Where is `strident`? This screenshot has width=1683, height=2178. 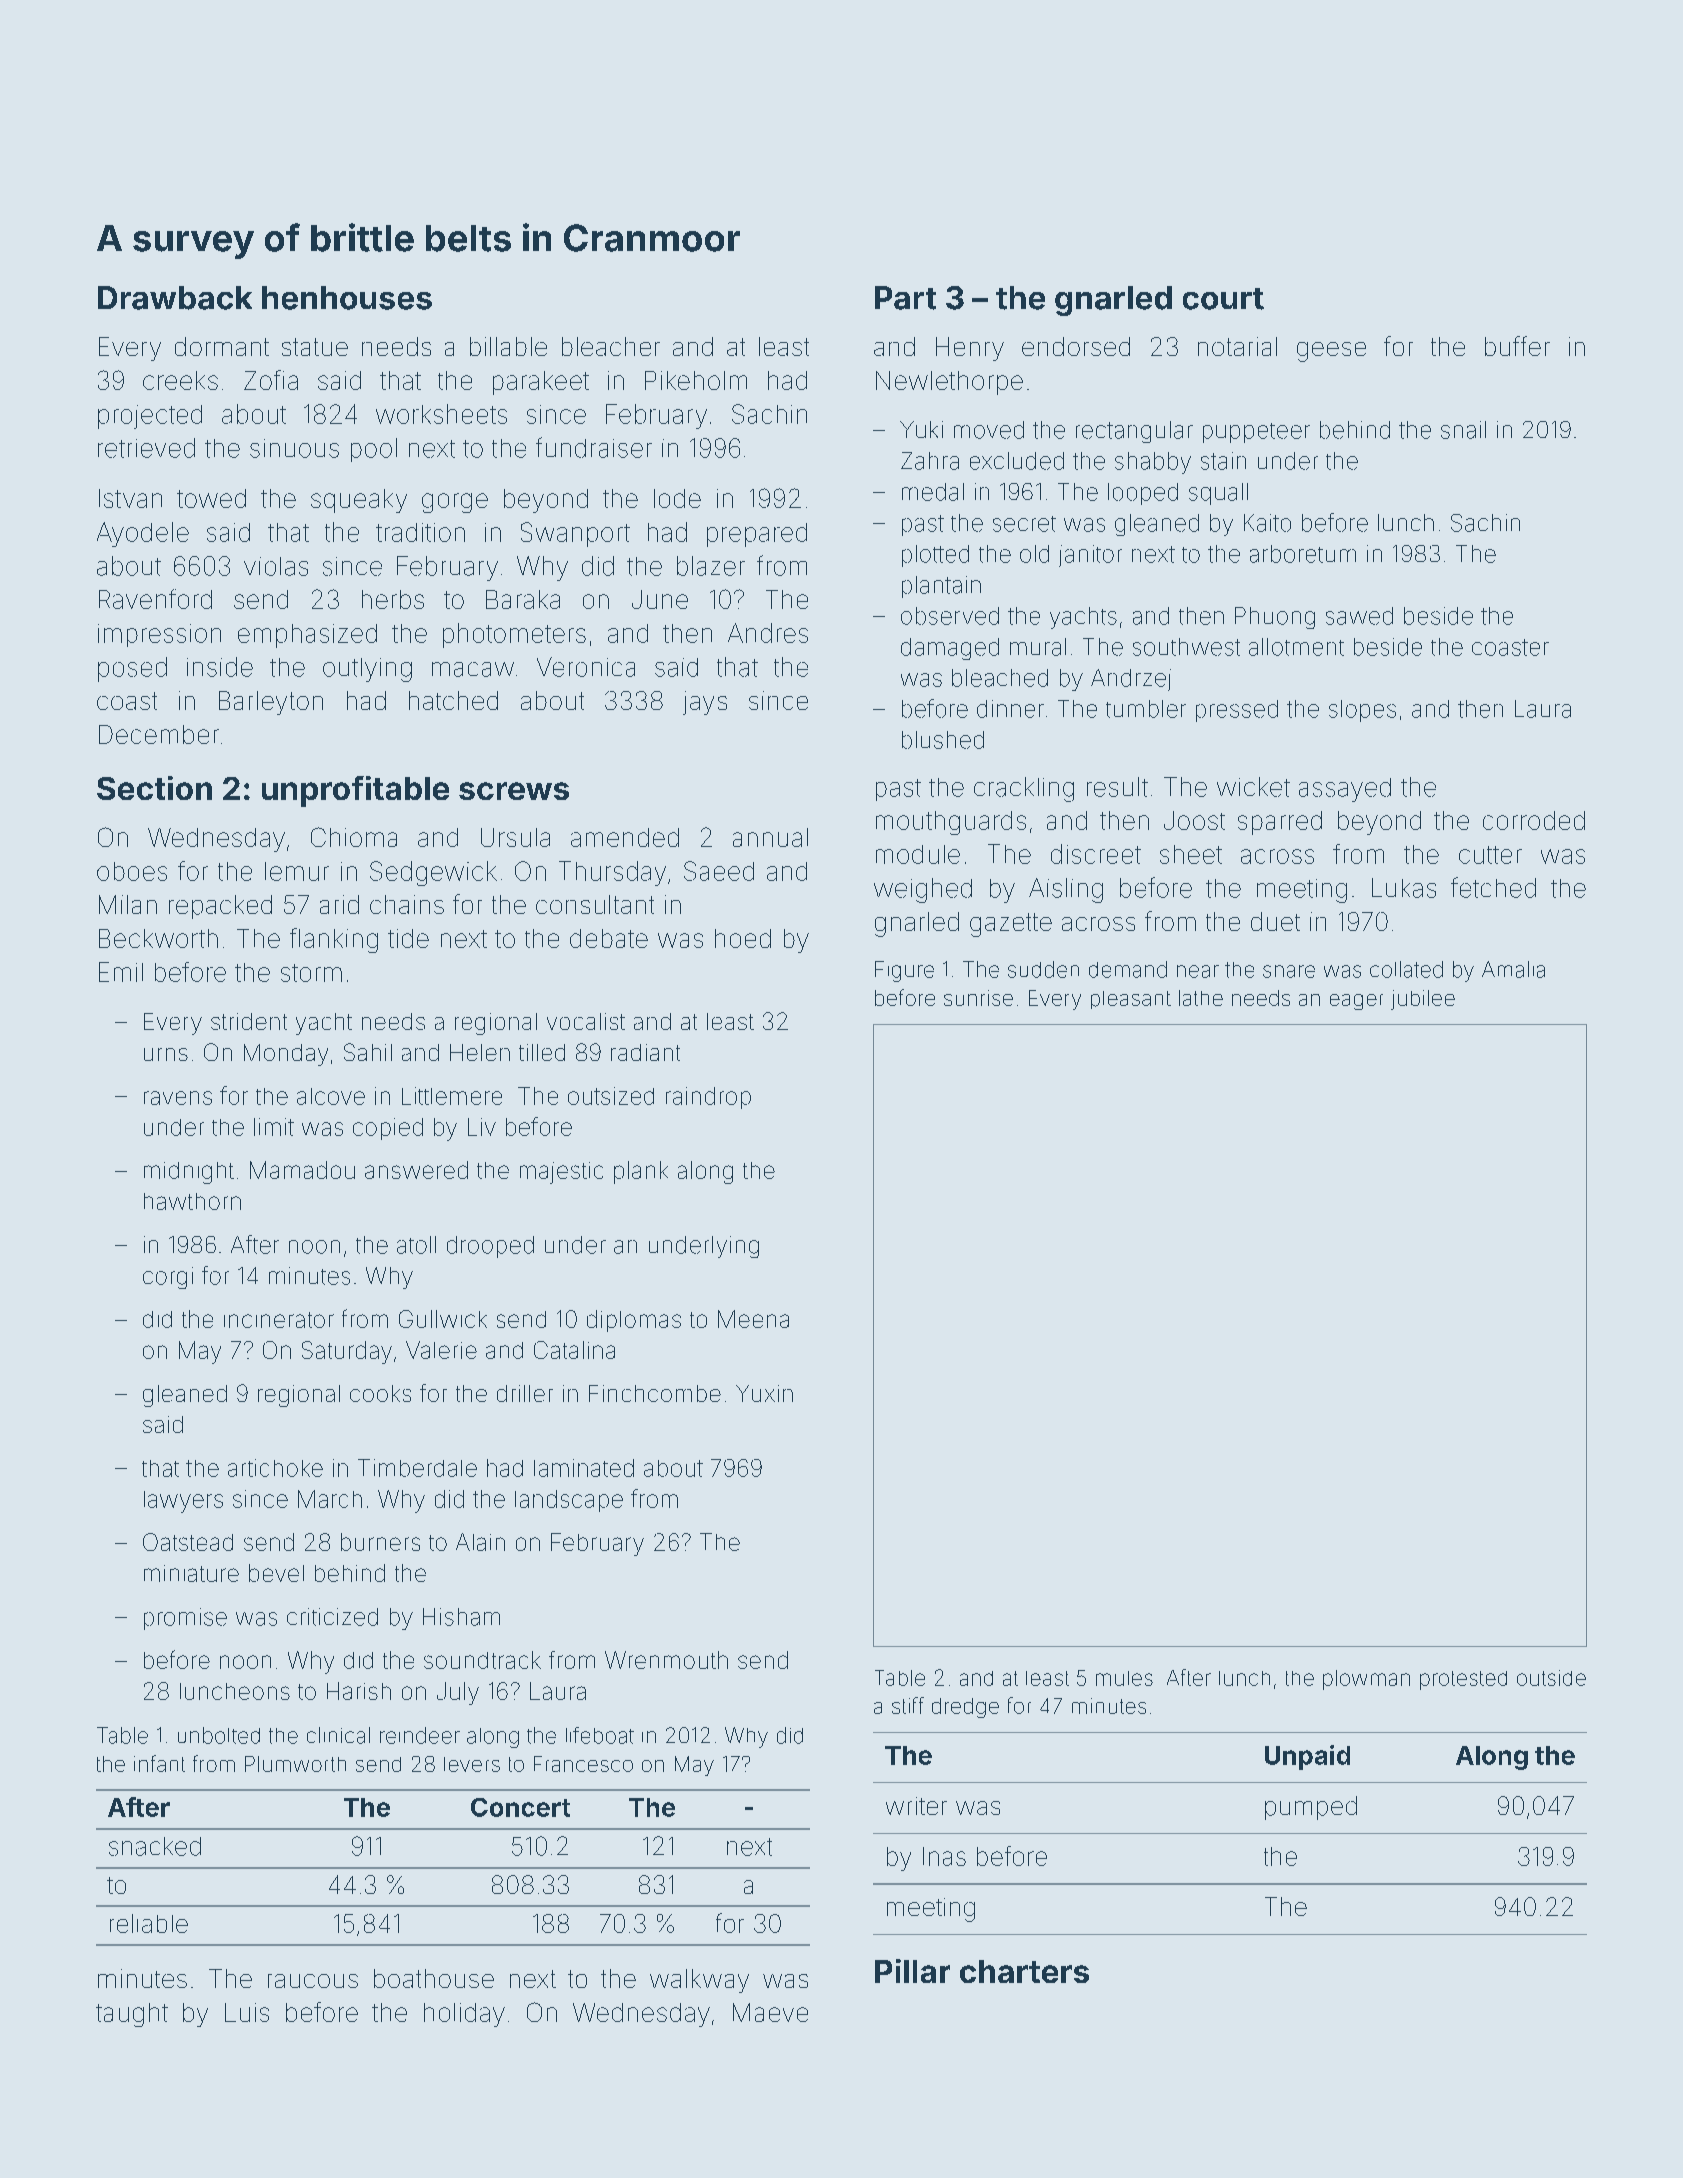 strident is located at coordinates (249, 1021).
